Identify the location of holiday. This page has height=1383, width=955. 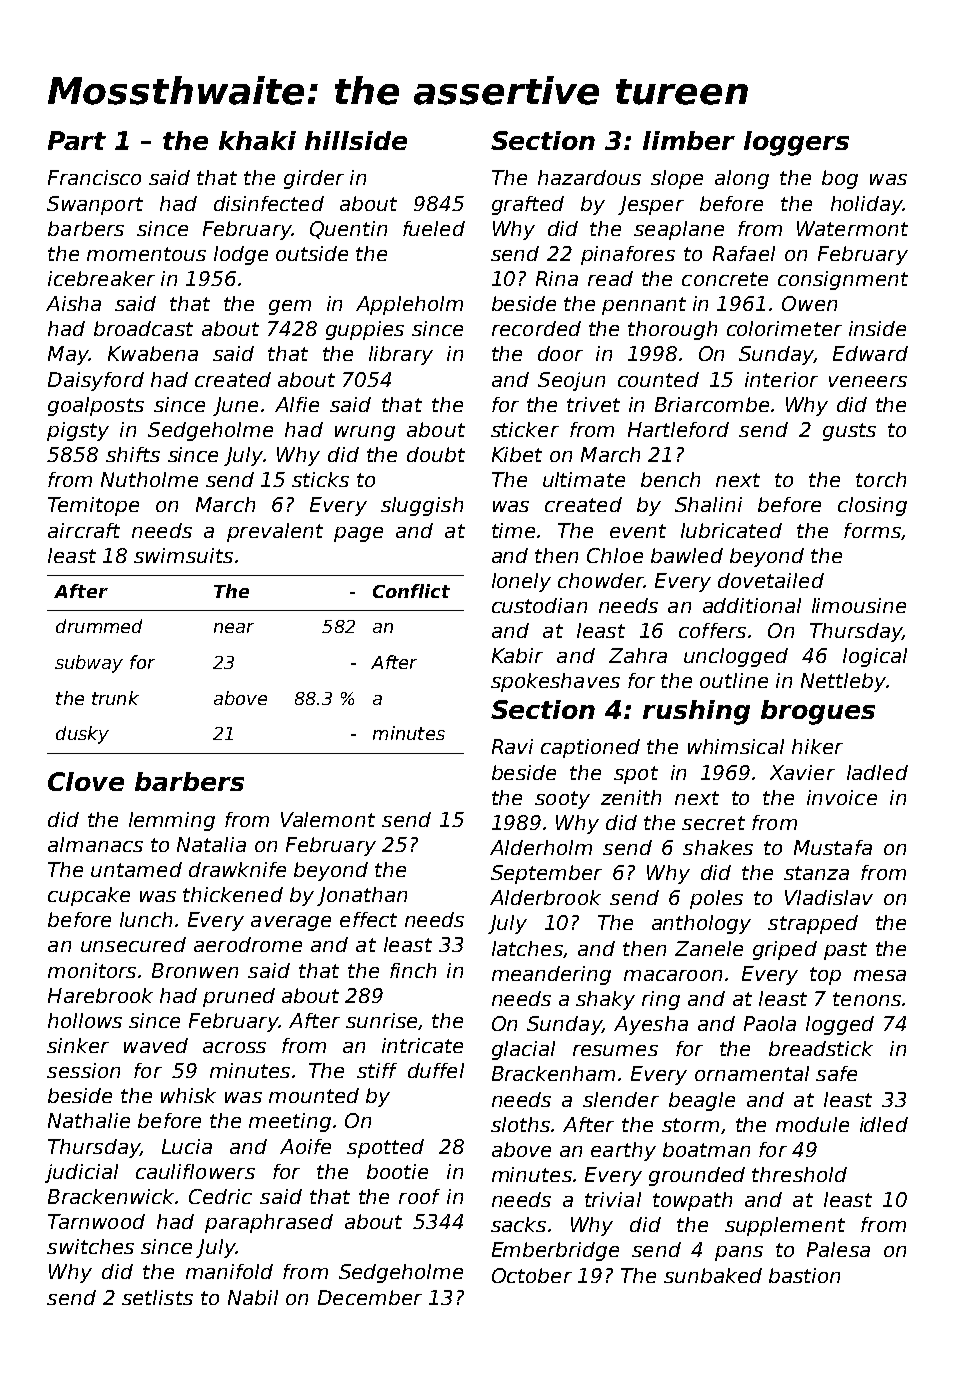
(867, 205).
